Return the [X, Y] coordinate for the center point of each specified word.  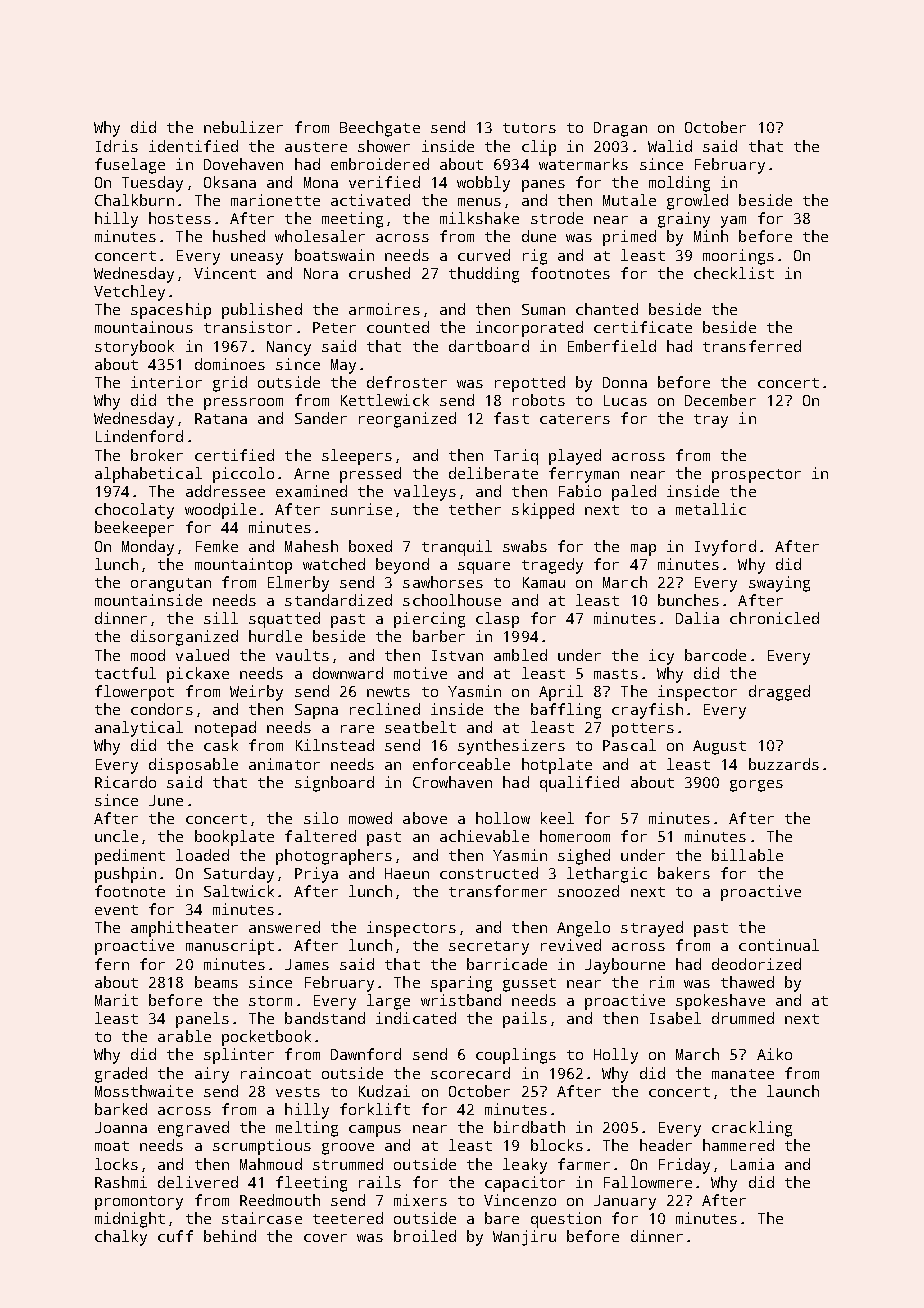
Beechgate [380, 129]
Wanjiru [524, 1238]
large [388, 1002]
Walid [670, 146]
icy [661, 657]
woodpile [220, 511]
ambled [520, 655]
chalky [121, 1238]
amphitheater [184, 929]
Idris [117, 146]
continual [779, 945]
